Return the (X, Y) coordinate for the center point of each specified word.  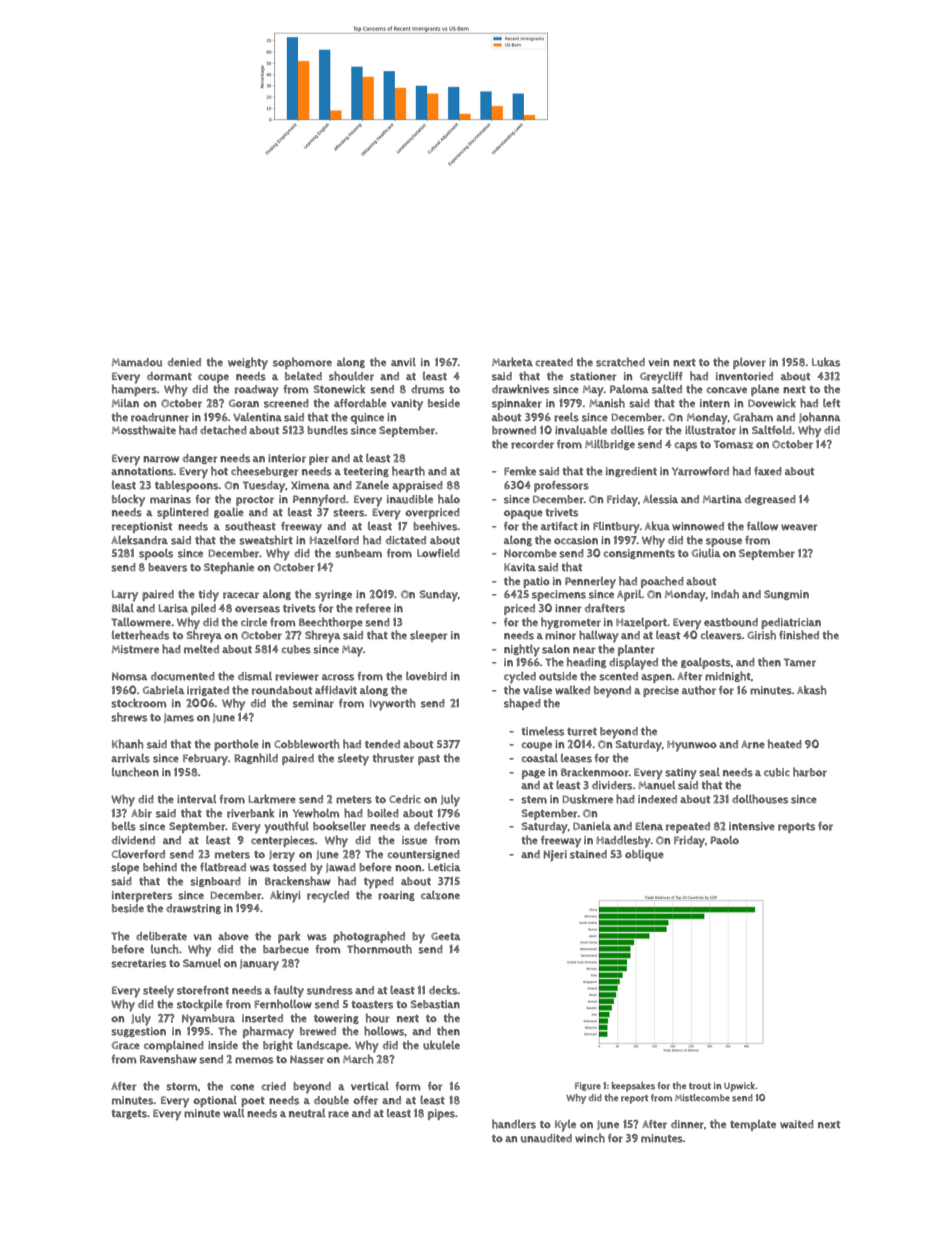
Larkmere (272, 799)
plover (749, 363)
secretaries (138, 963)
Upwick (740, 1087)
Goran (244, 403)
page (533, 774)
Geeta (446, 936)
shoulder (351, 376)
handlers (514, 1124)
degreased (770, 500)
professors (561, 486)
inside (223, 1045)
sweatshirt (266, 540)
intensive (752, 826)
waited (797, 1124)
